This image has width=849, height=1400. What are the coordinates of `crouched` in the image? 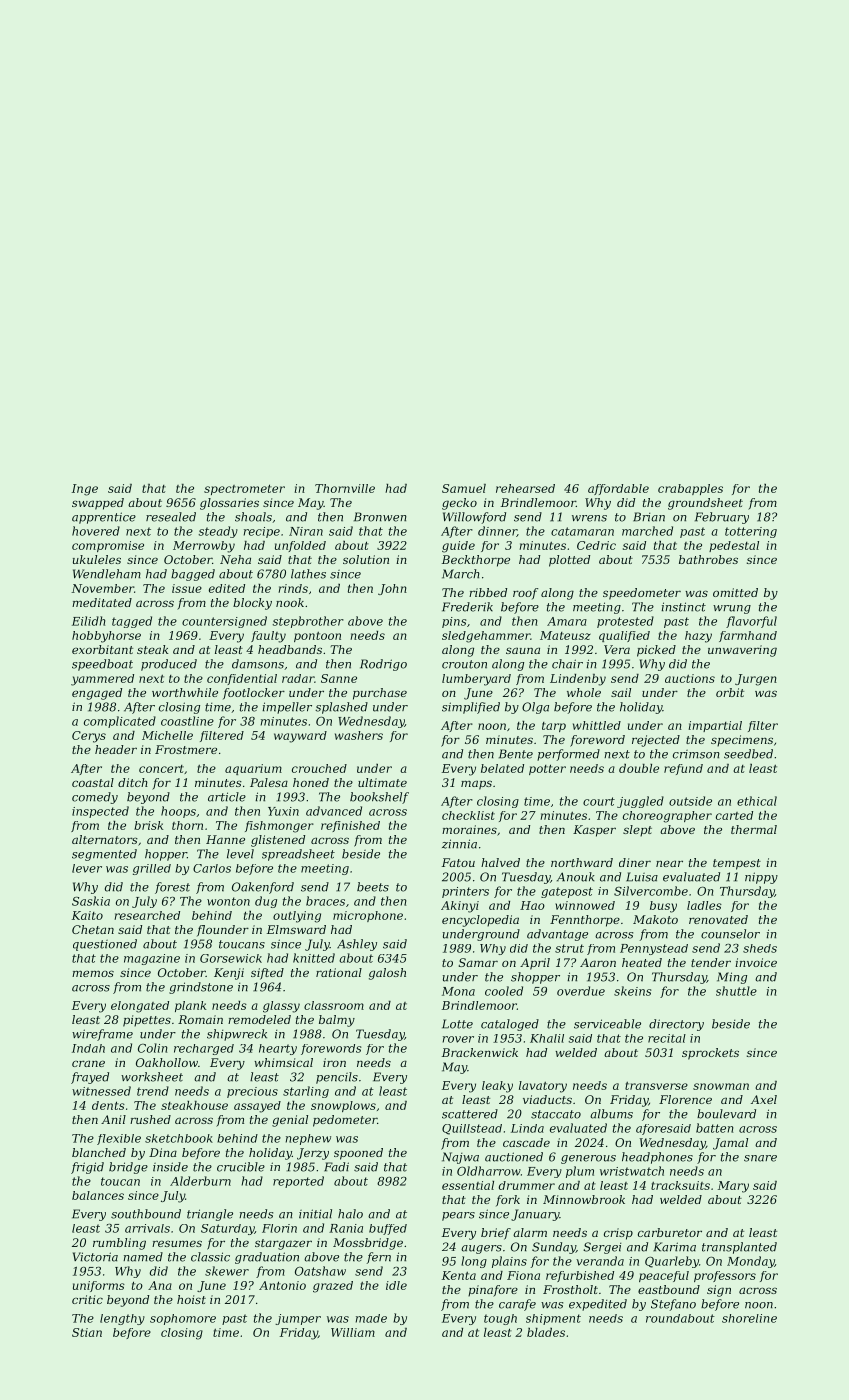 It's located at (319, 768).
